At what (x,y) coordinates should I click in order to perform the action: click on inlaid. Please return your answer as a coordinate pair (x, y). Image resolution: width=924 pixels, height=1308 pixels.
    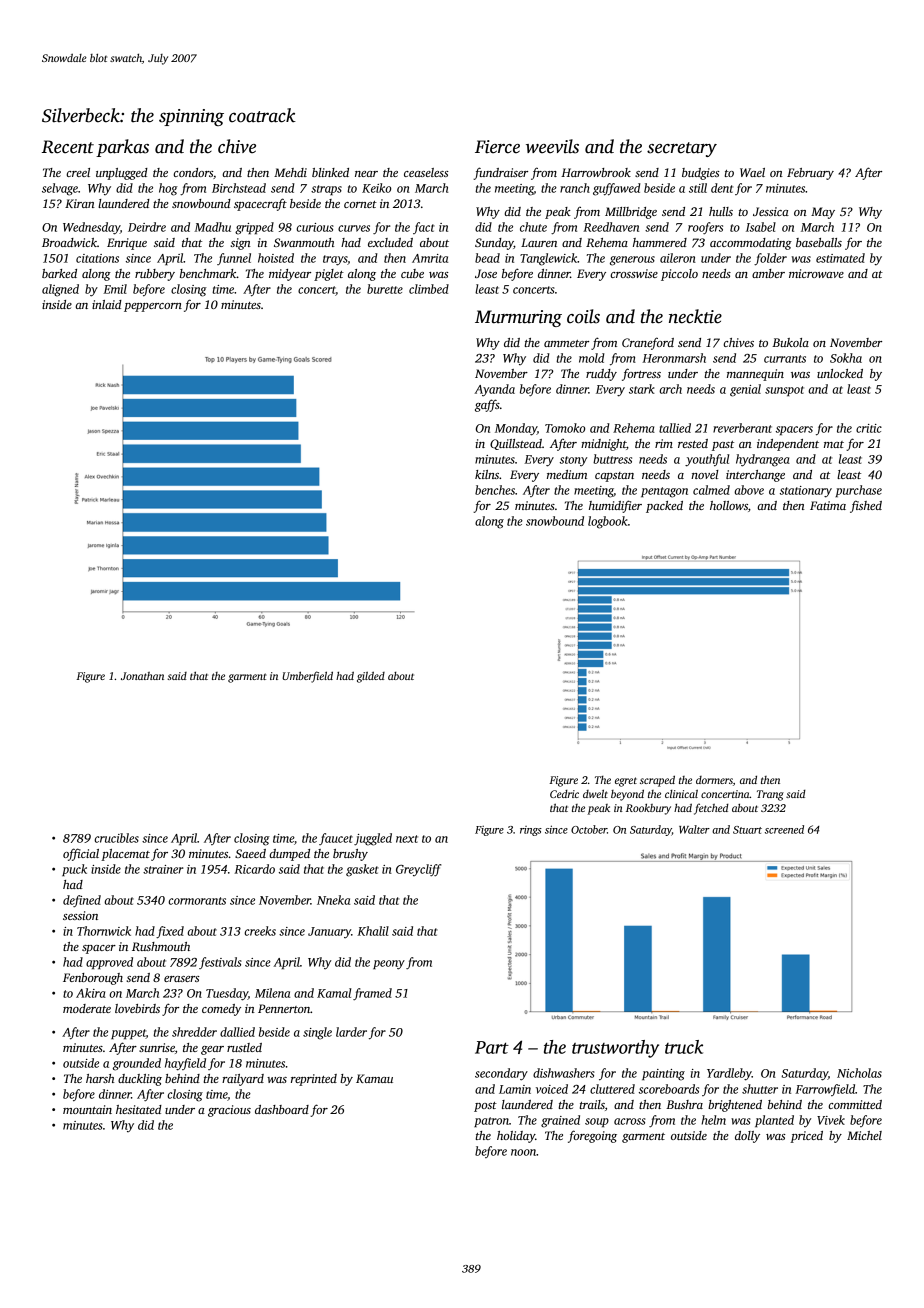
    Looking at the image, I should click on (107, 304).
